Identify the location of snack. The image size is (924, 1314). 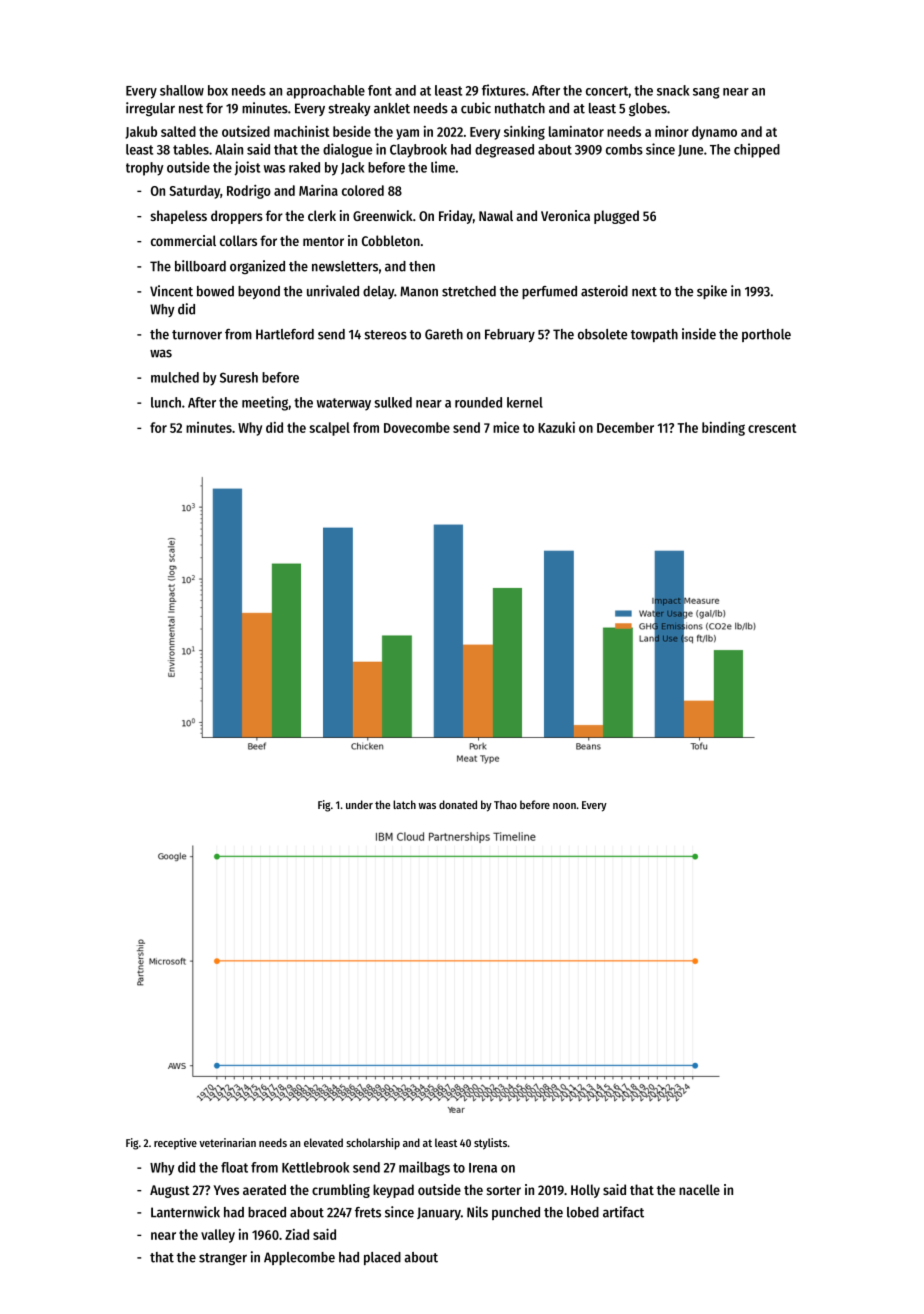
(673, 90).
